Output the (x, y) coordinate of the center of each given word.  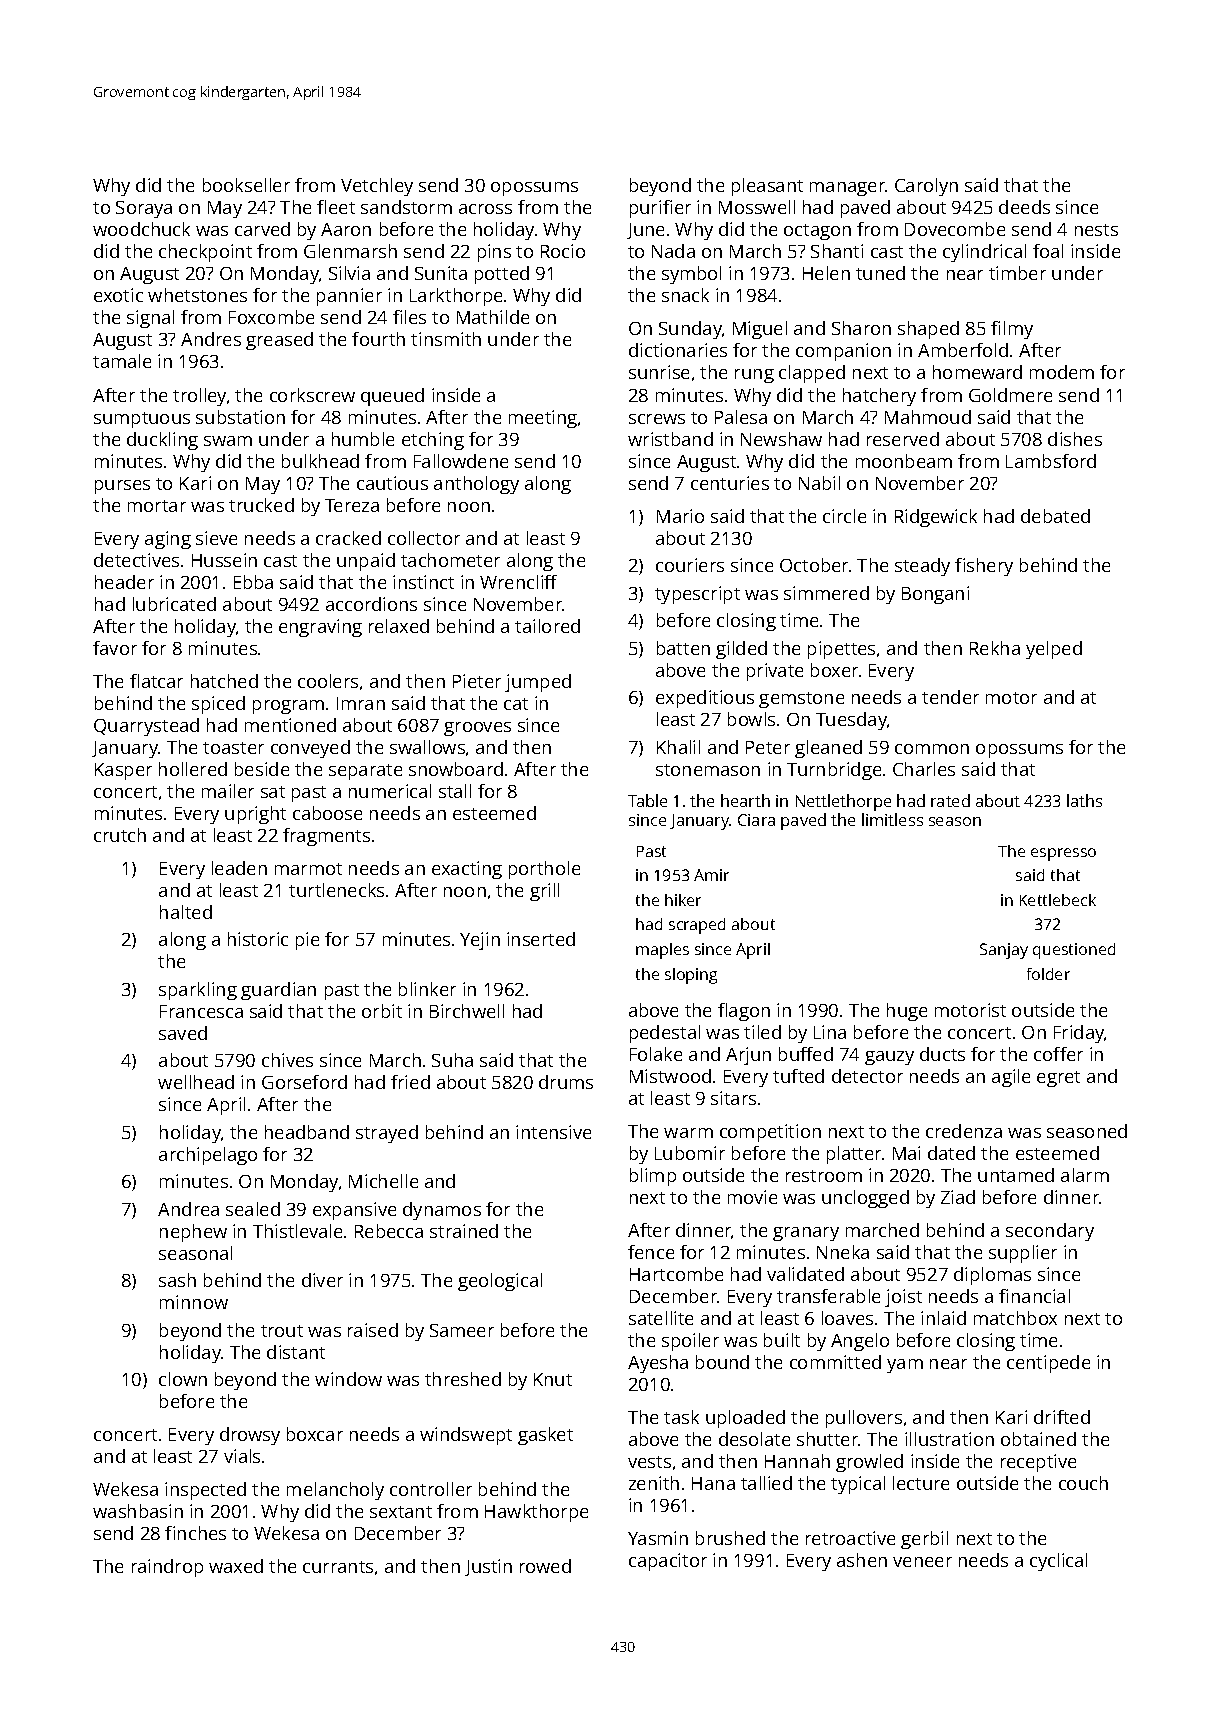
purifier (660, 209)
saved (183, 1033)
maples (662, 951)
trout (282, 1331)
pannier (349, 297)
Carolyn (926, 187)
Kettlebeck (1058, 900)
